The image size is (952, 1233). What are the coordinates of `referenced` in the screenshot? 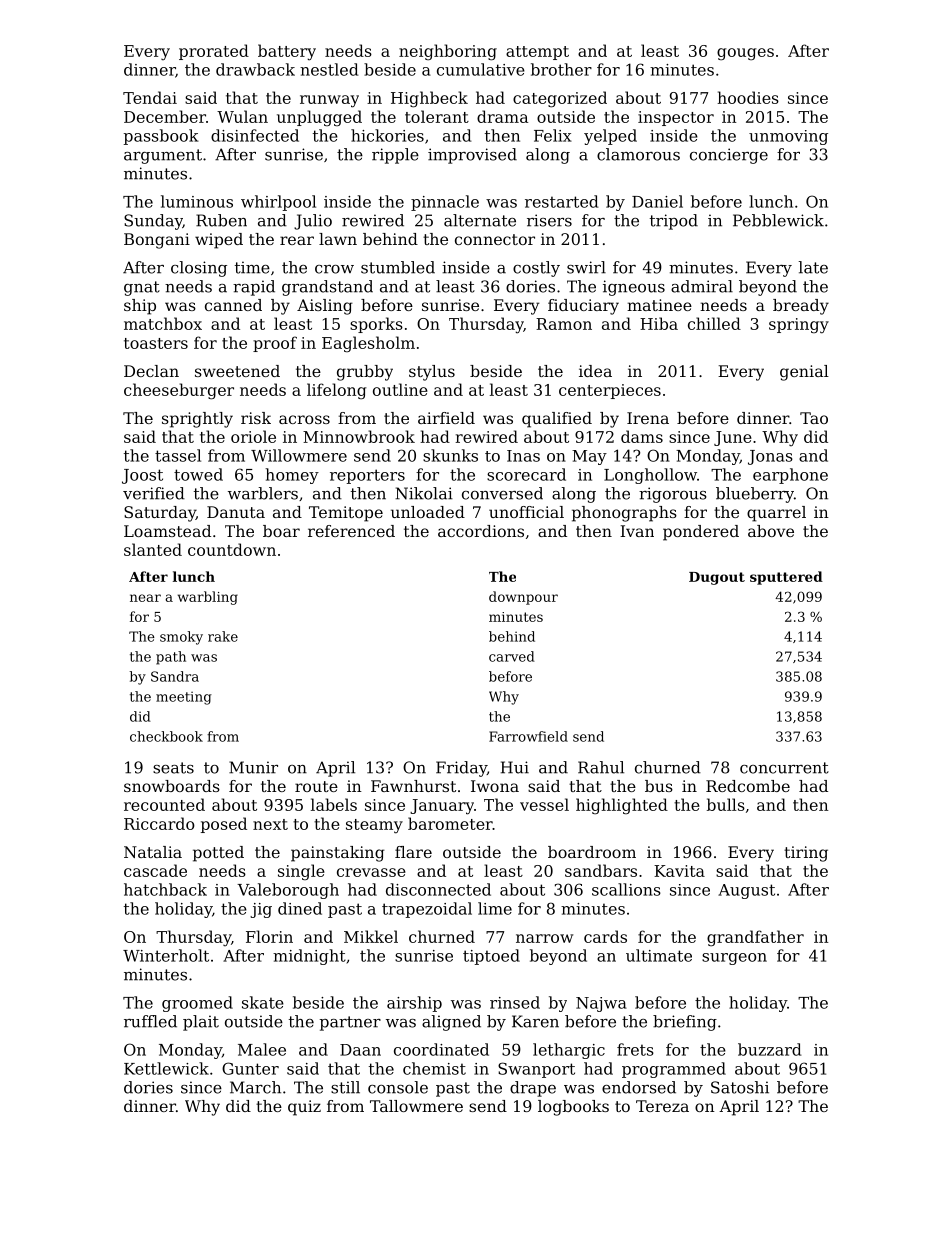 It's located at (351, 531).
